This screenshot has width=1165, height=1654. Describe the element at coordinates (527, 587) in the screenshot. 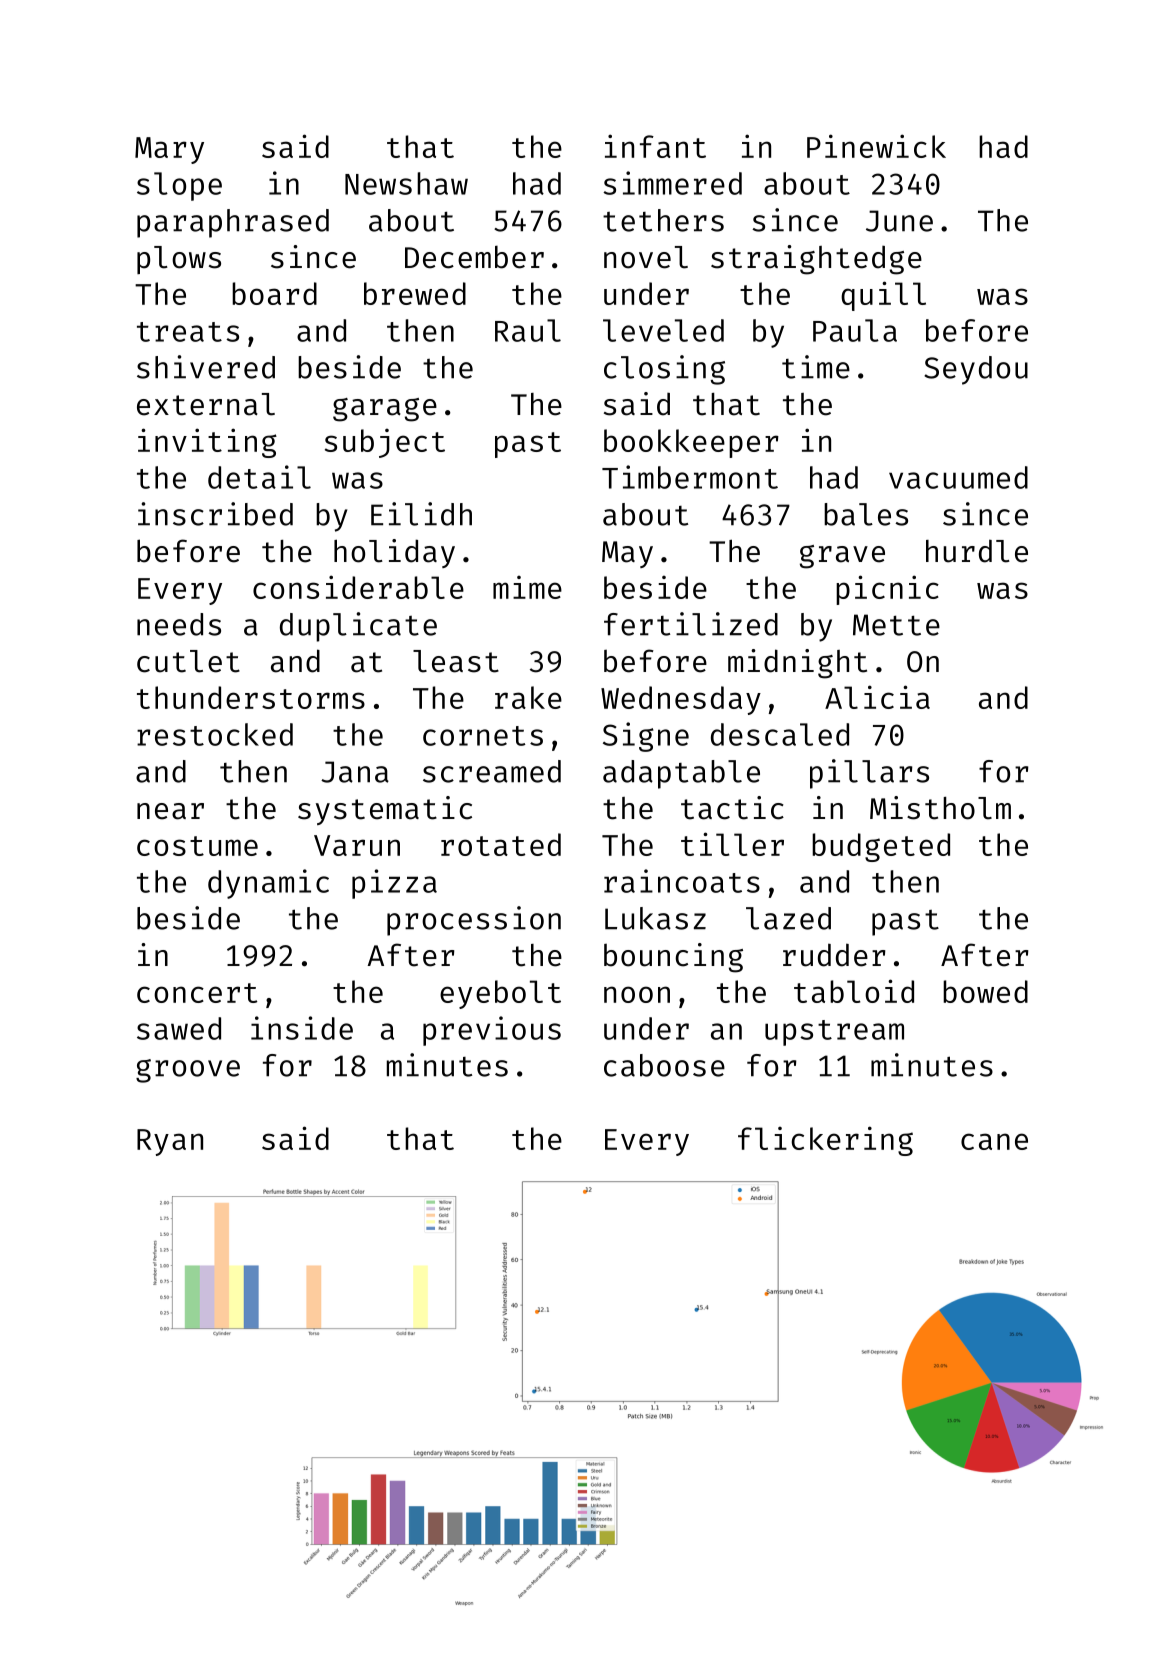

I see `mime` at that location.
